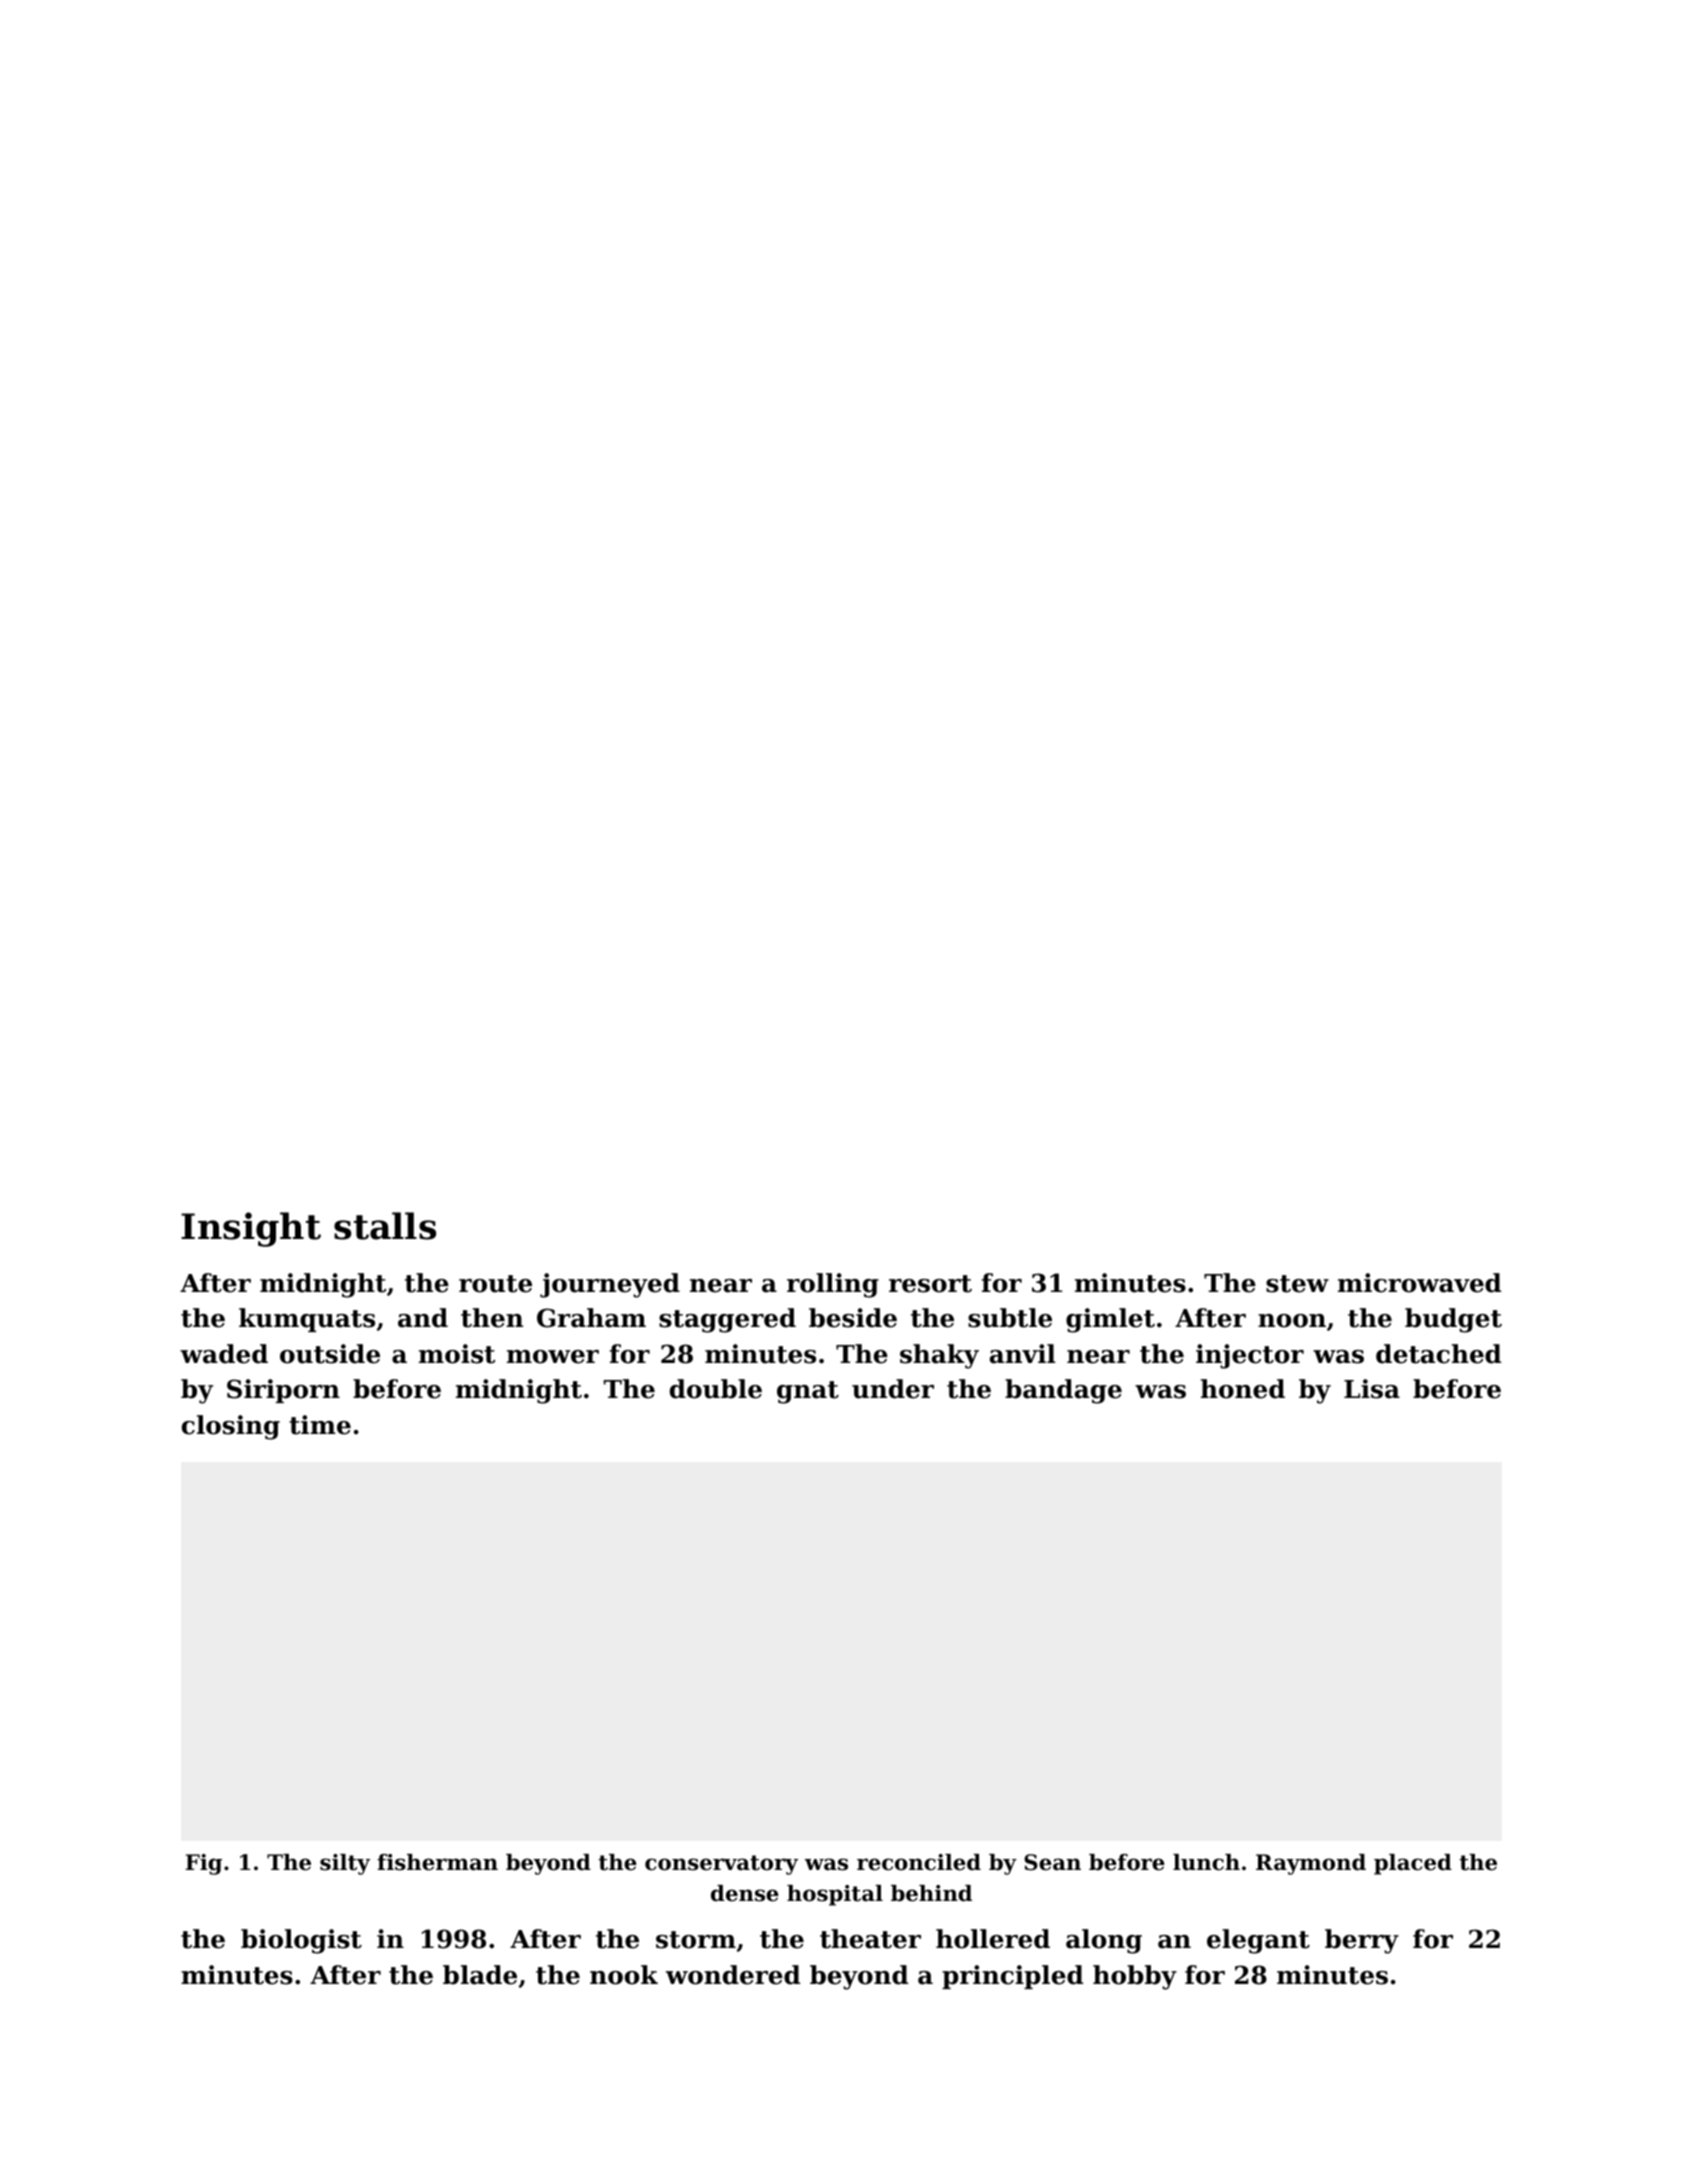  I want to click on Raymond, so click(1311, 1864).
